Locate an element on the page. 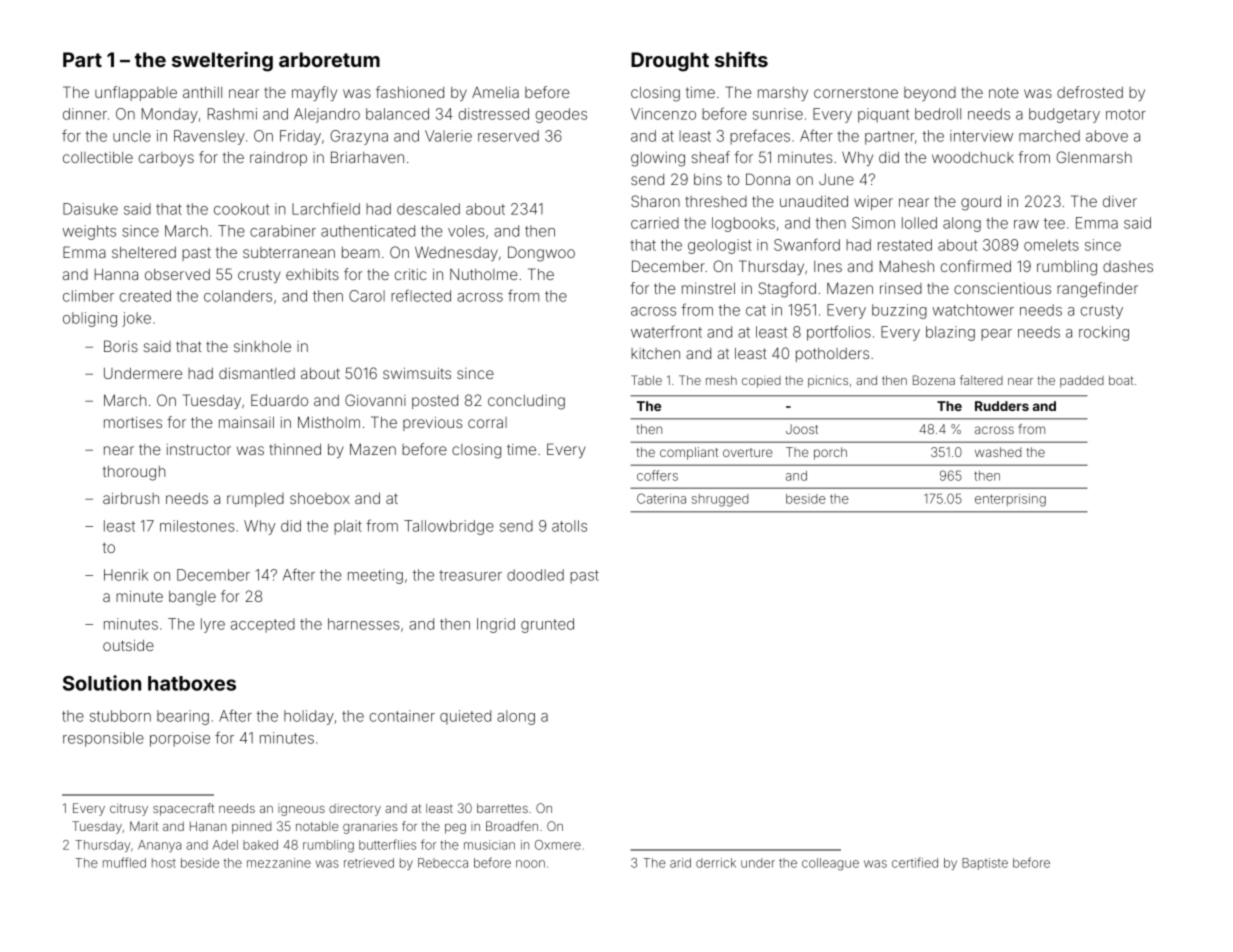 The image size is (1233, 952). corral is located at coordinates (487, 422).
